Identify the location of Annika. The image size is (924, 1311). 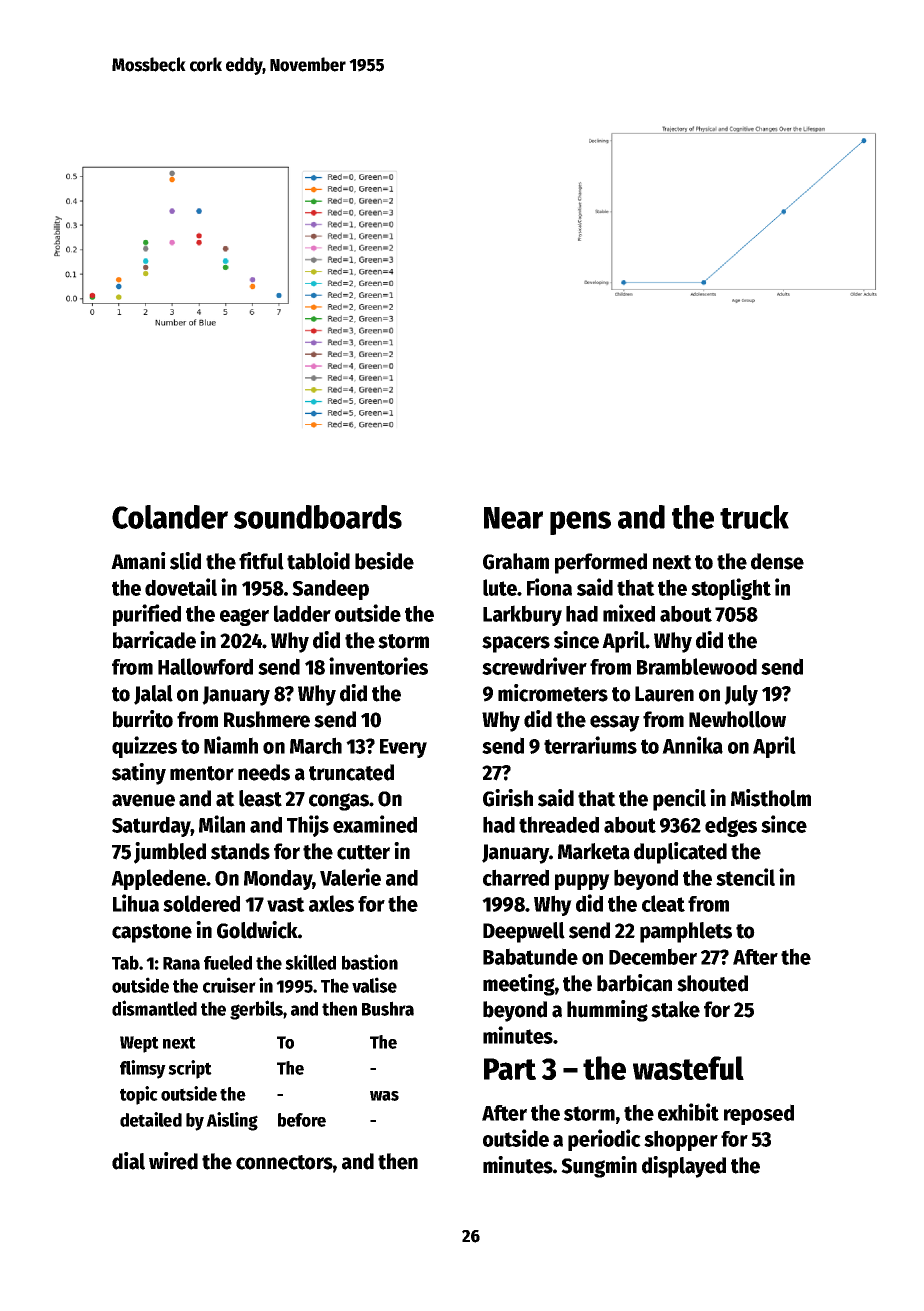
(692, 745).
